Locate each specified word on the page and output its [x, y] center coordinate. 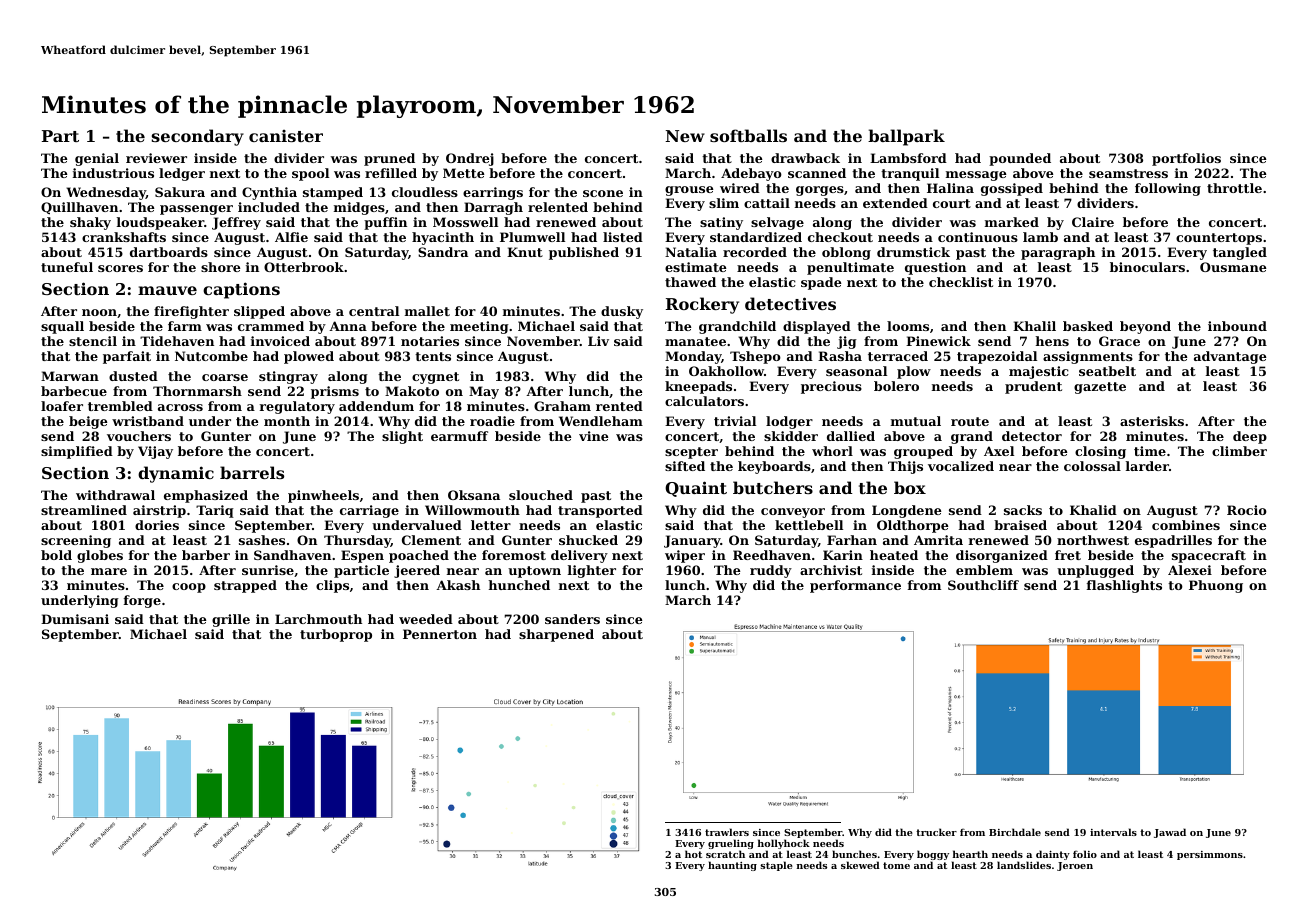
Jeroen [1075, 866]
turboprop [336, 635]
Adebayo [751, 174]
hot [693, 854]
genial [97, 159]
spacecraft [1209, 556]
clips [332, 586]
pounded [1020, 159]
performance [855, 586]
